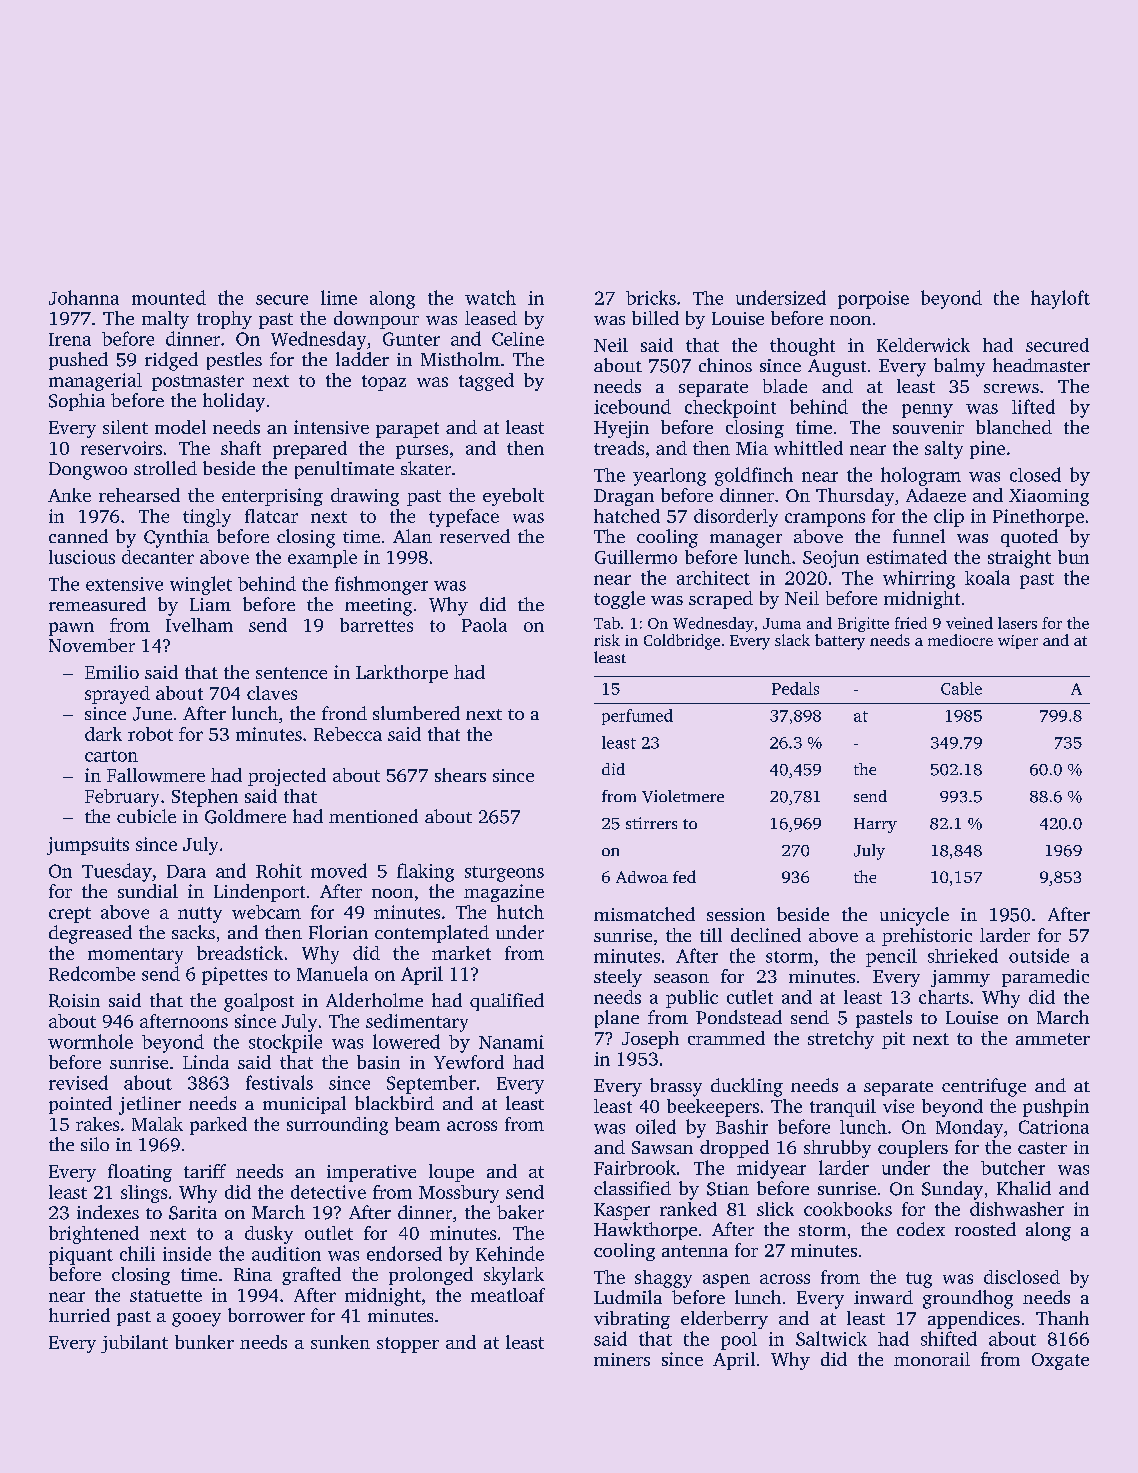  What do you see at coordinates (1039, 955) in the screenshot?
I see `outside` at bounding box center [1039, 955].
